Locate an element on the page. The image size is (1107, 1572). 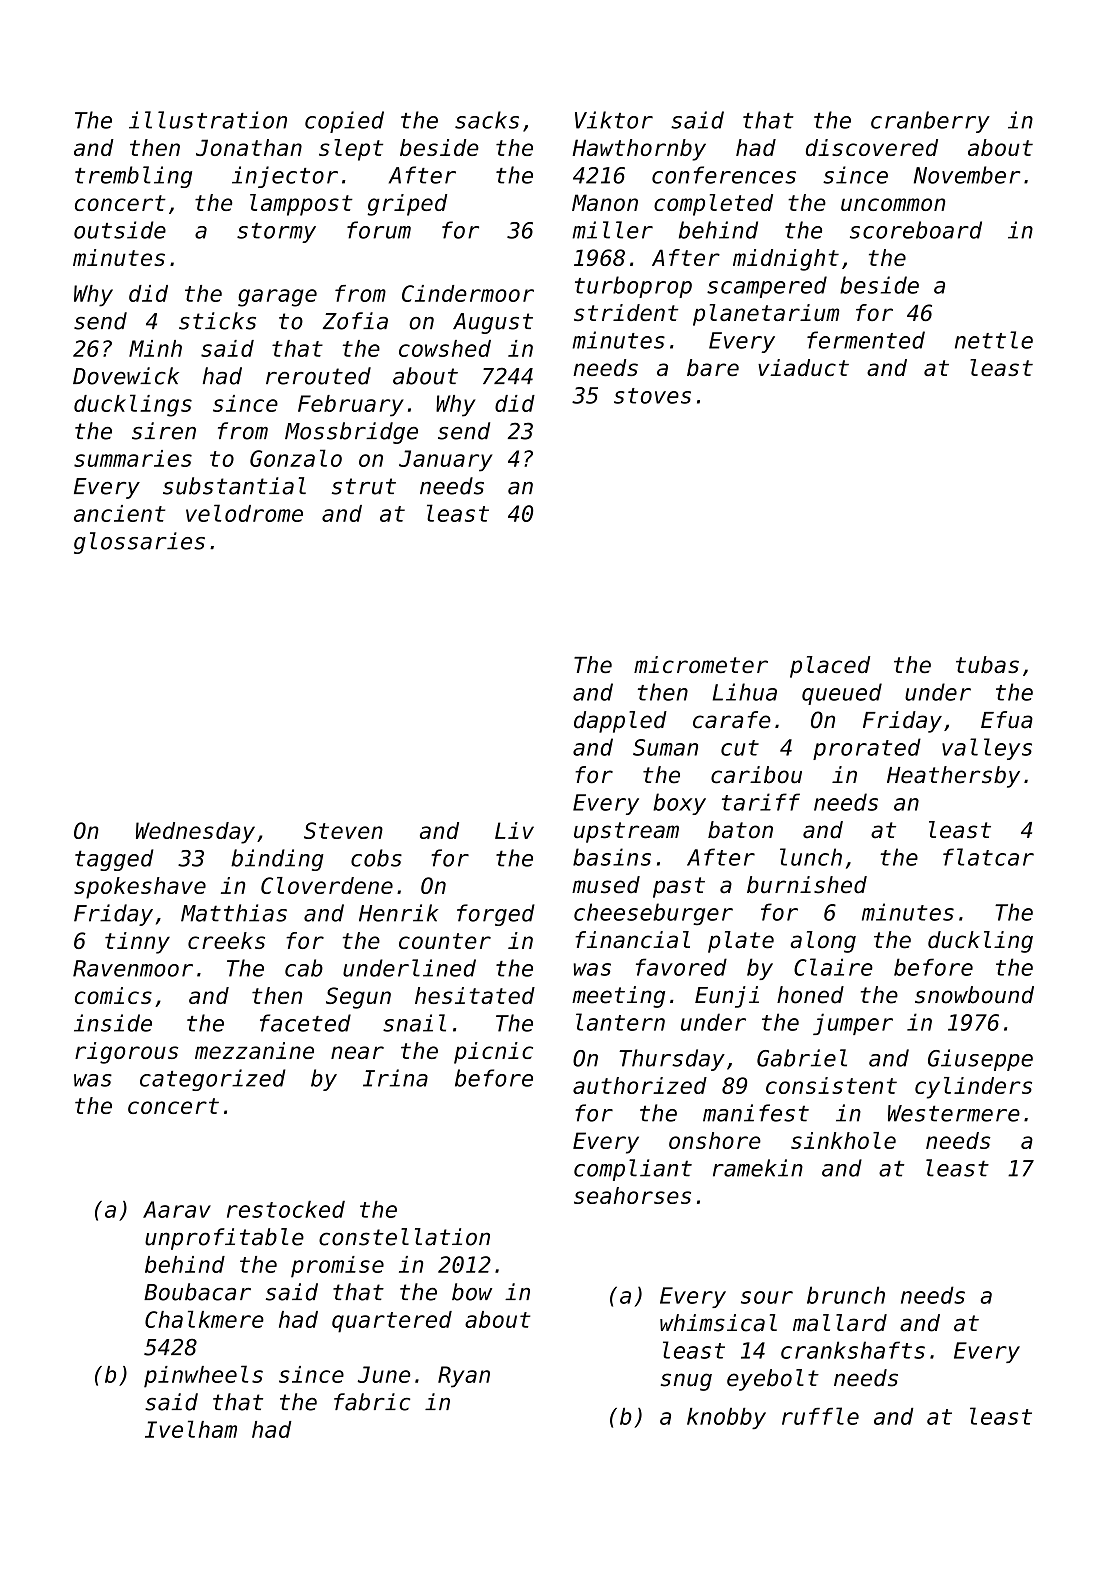
placed is located at coordinates (830, 667).
